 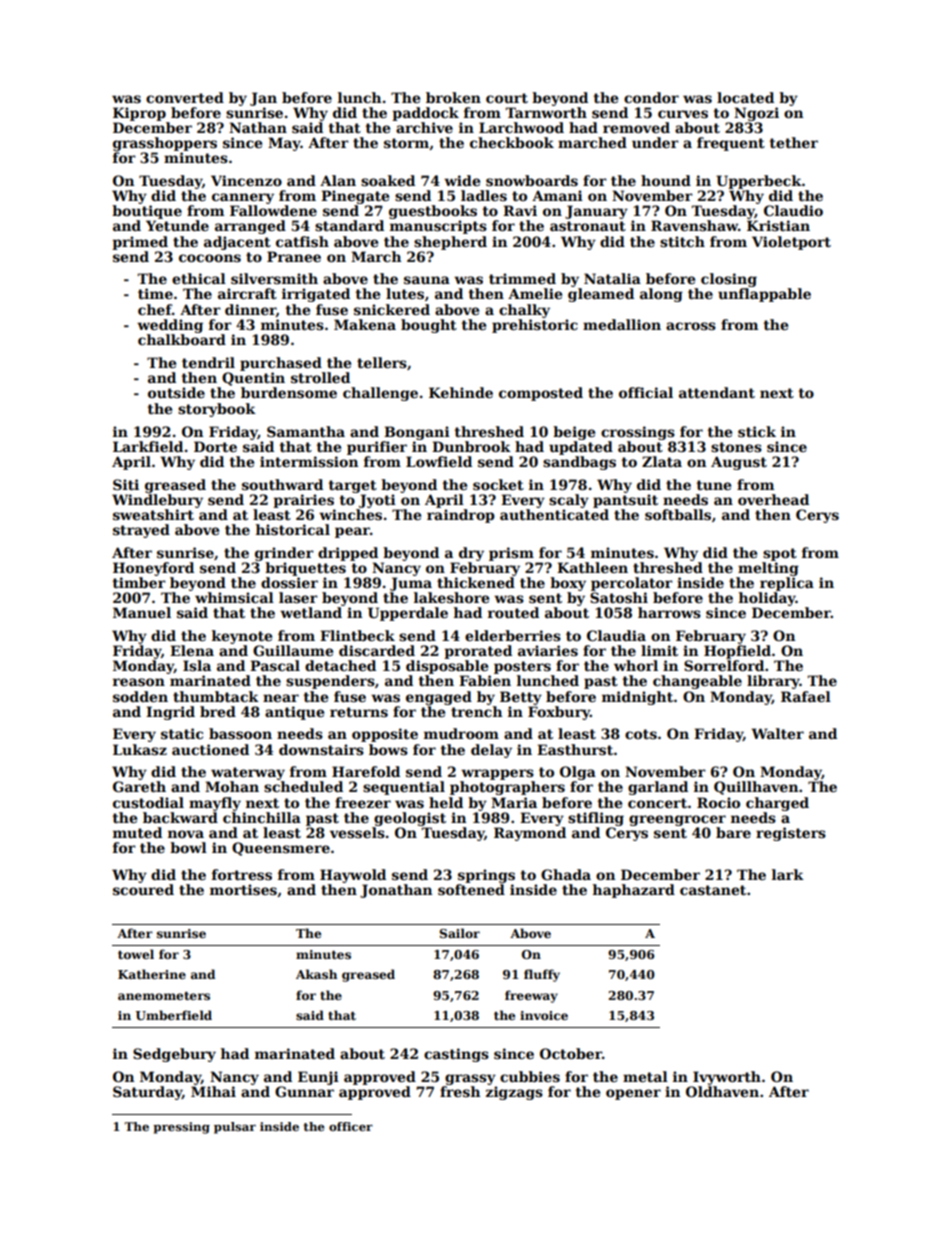 What do you see at coordinates (453, 97) in the screenshot?
I see `broken` at bounding box center [453, 97].
